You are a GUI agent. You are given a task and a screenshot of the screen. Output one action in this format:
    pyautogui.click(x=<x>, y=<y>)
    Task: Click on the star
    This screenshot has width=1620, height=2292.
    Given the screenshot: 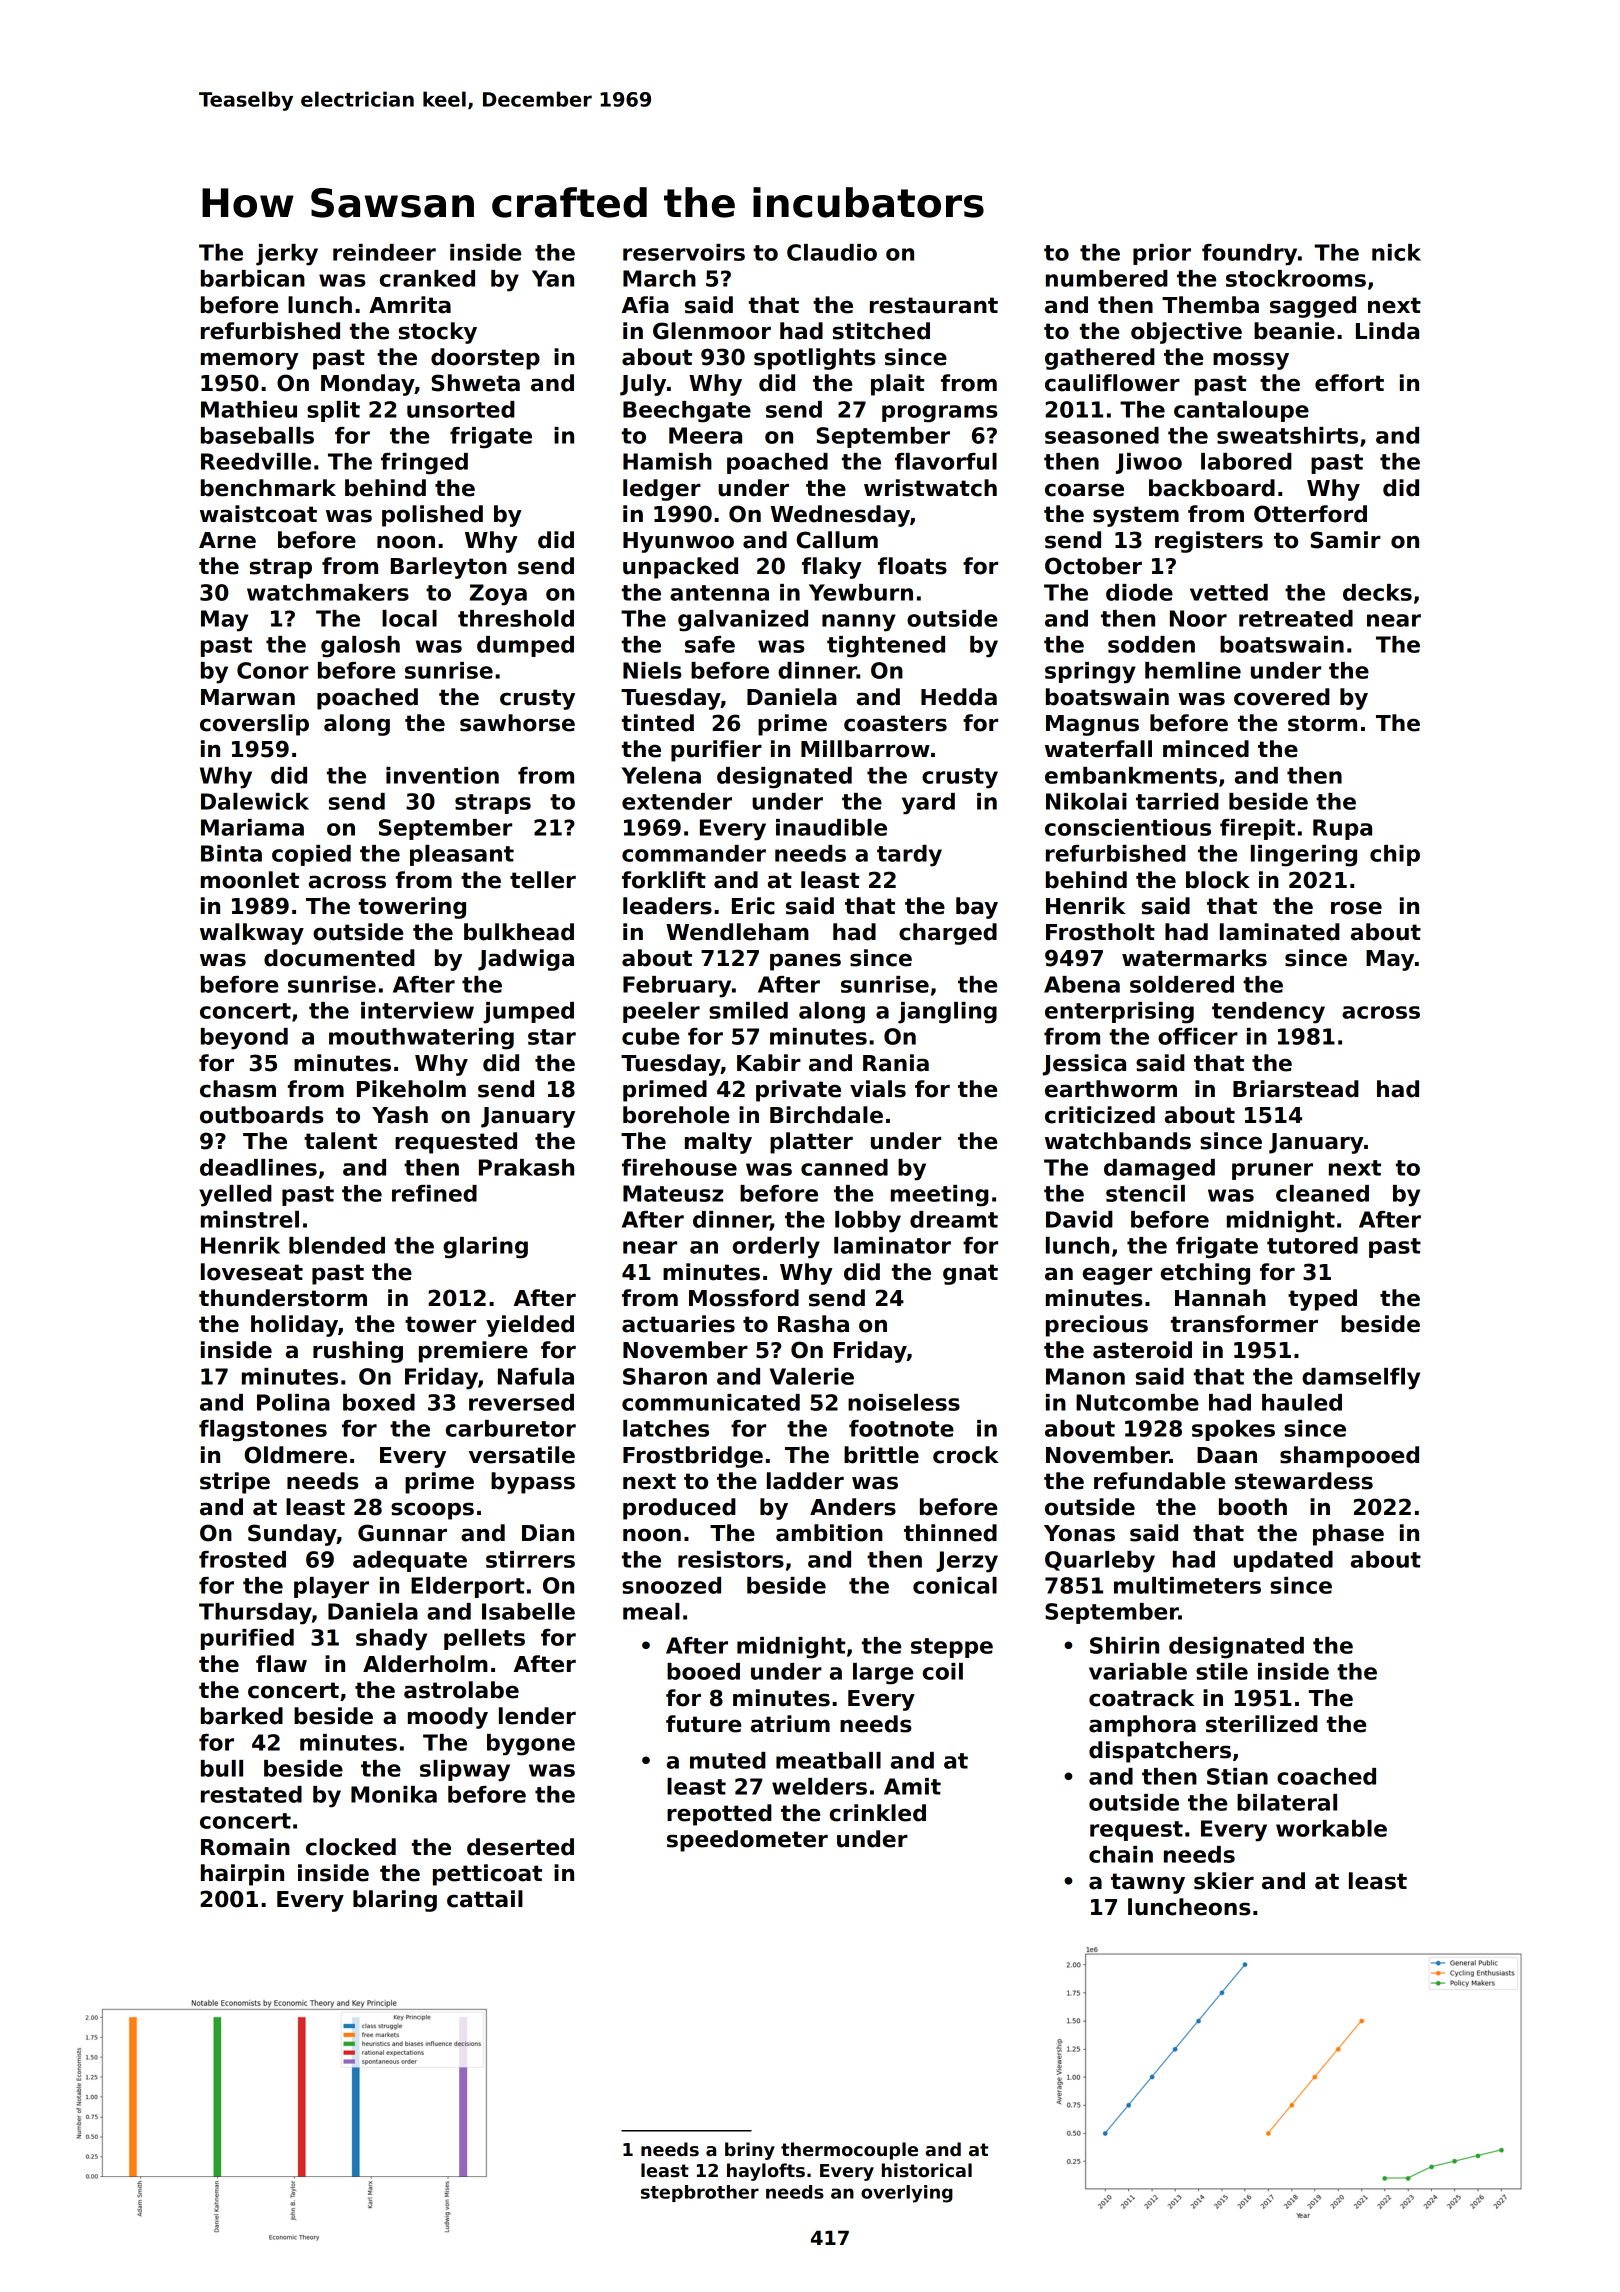 What is the action you would take?
    pyautogui.click(x=552, y=1037)
